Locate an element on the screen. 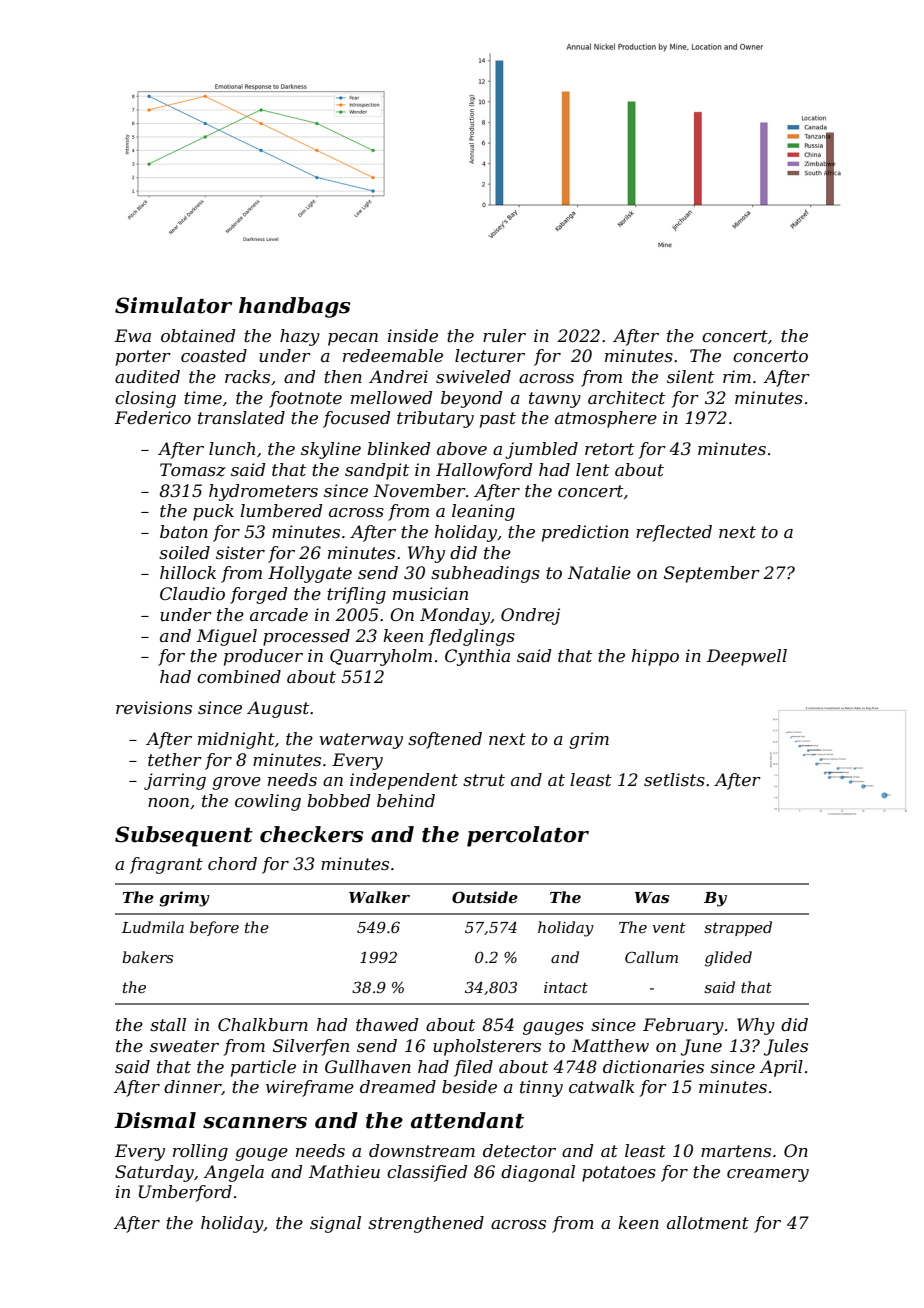 This screenshot has width=924, height=1308. scanners is located at coordinates (255, 1123).
